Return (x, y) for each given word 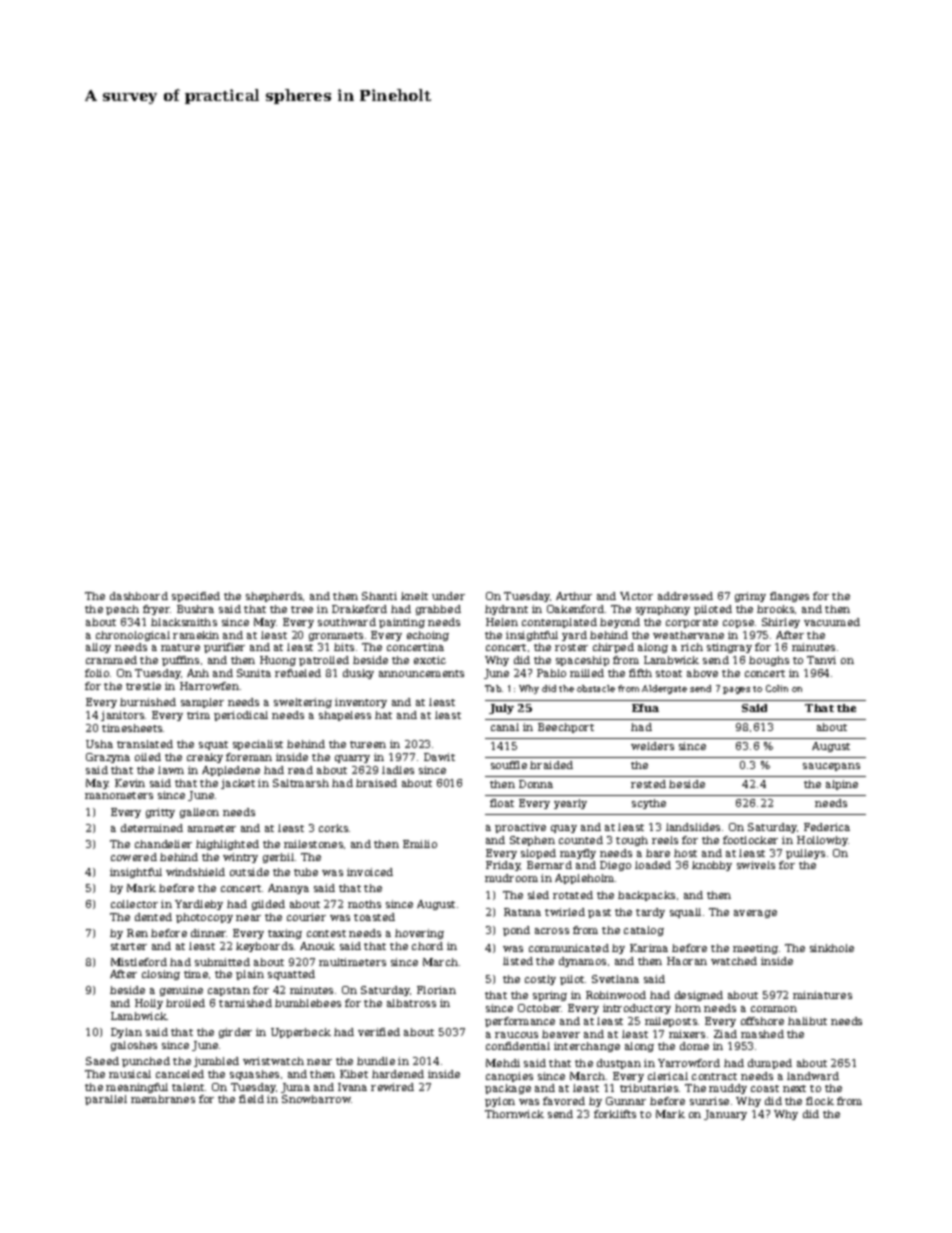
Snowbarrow (316, 1099)
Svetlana (615, 979)
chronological (133, 636)
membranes (163, 1099)
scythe (649, 804)
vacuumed (832, 622)
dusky (358, 674)
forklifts (615, 1114)
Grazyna (108, 758)
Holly (149, 1004)
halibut (807, 1021)
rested (648, 784)
